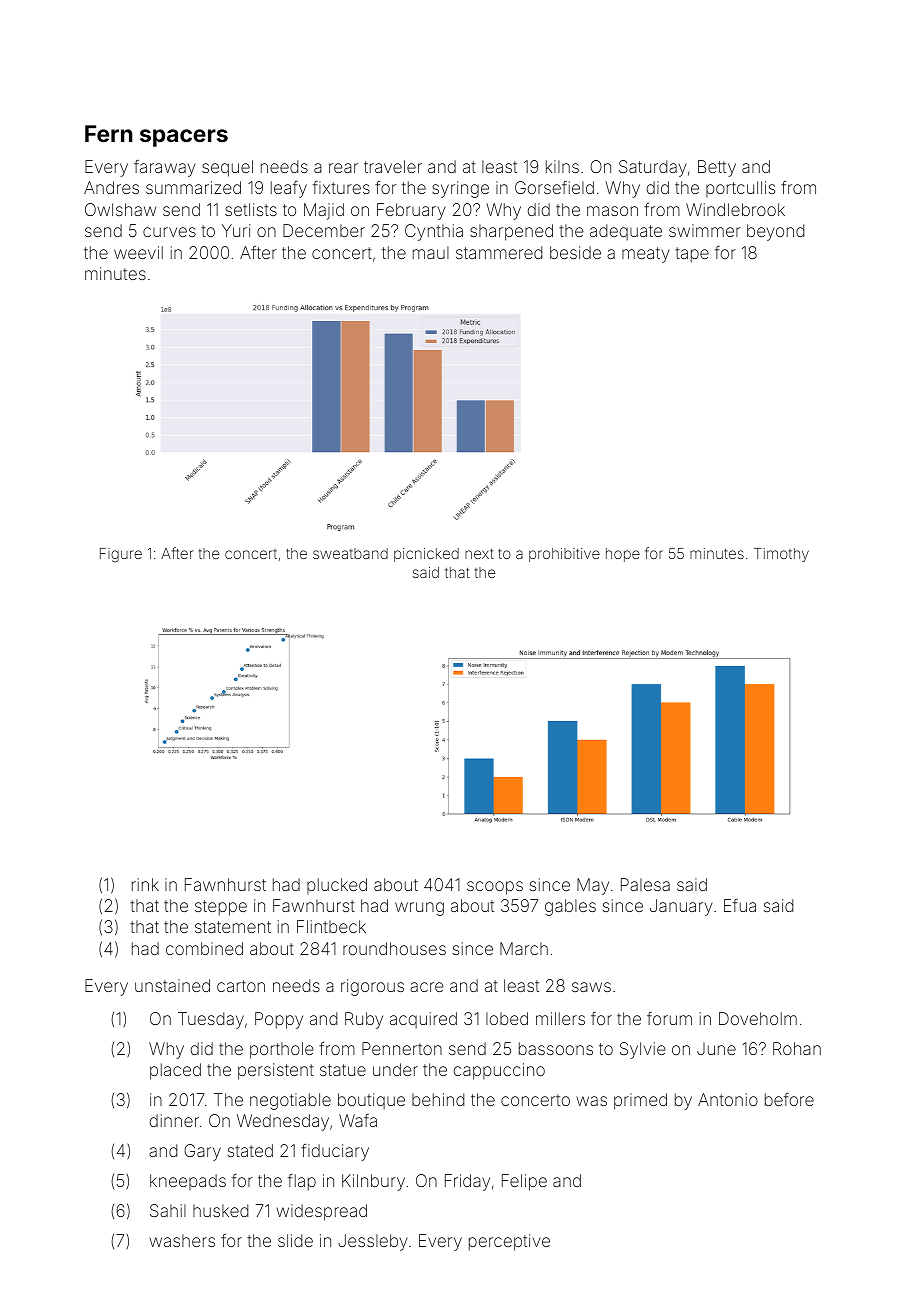 This screenshot has height=1316, width=908. What do you see at coordinates (350, 553) in the screenshot?
I see `sweatband` at bounding box center [350, 553].
